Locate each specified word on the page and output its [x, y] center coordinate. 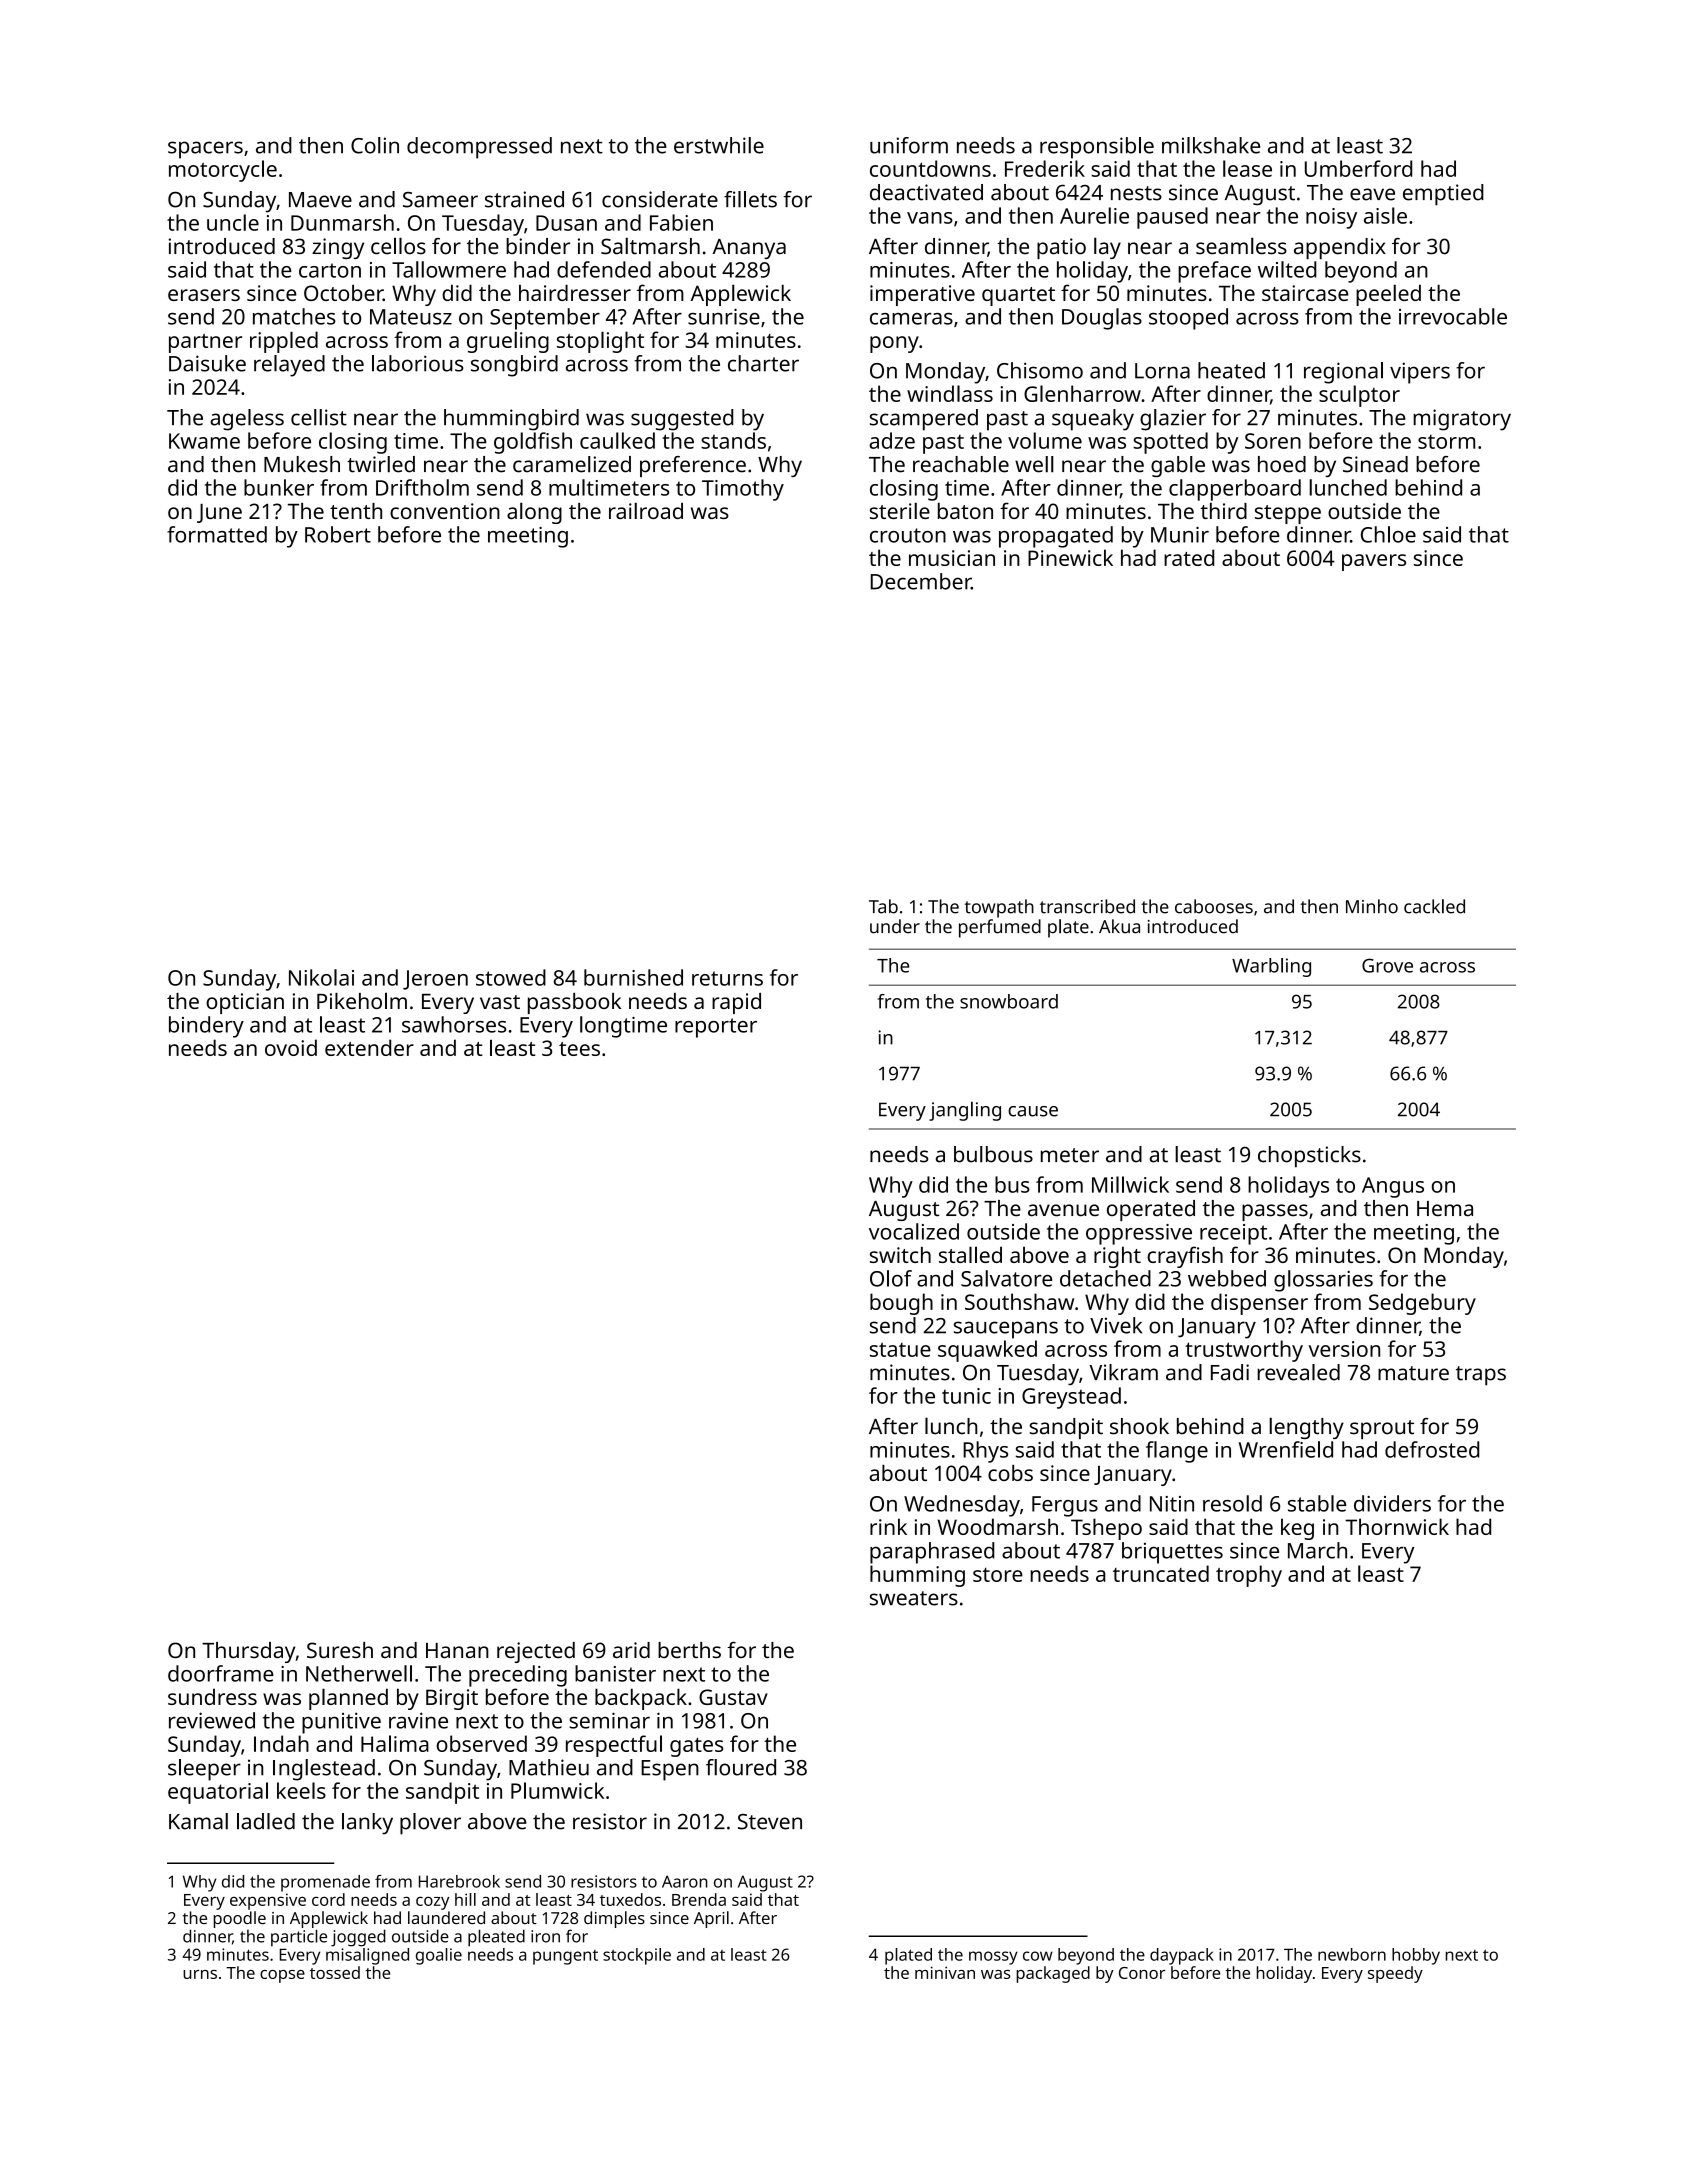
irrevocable [1453, 316]
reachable [961, 464]
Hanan [457, 1650]
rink [888, 1526]
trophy [1249, 1576]
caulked [617, 440]
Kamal [198, 1821]
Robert [338, 534]
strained [524, 199]
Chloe [1388, 534]
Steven [770, 1822]
